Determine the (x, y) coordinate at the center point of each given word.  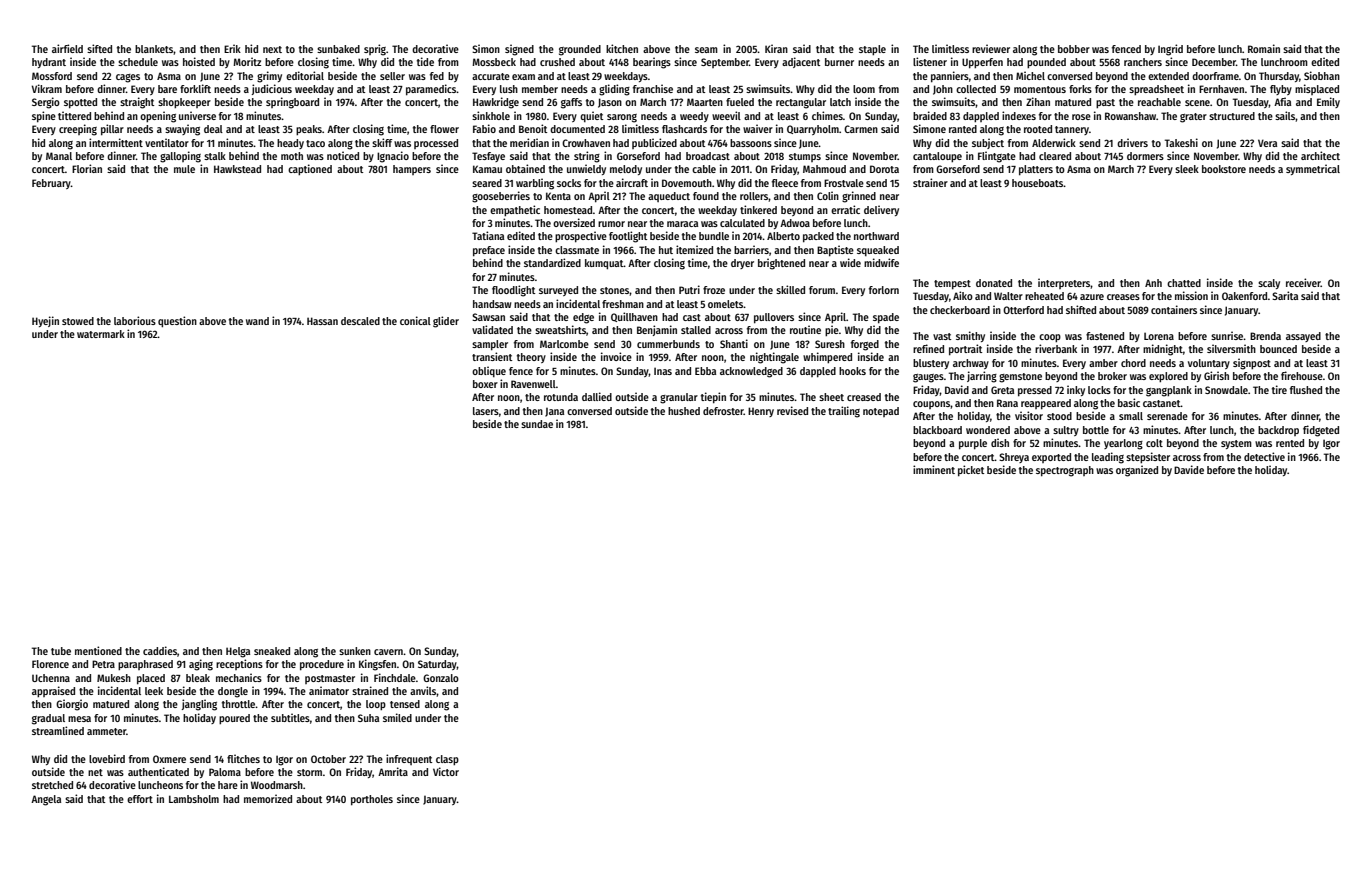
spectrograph (1065, 471)
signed (519, 50)
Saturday (437, 665)
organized (1137, 471)
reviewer (991, 48)
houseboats (1037, 183)
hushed (684, 411)
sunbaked (338, 49)
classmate (577, 250)
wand (257, 321)
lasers (486, 411)
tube (61, 651)
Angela (46, 800)
